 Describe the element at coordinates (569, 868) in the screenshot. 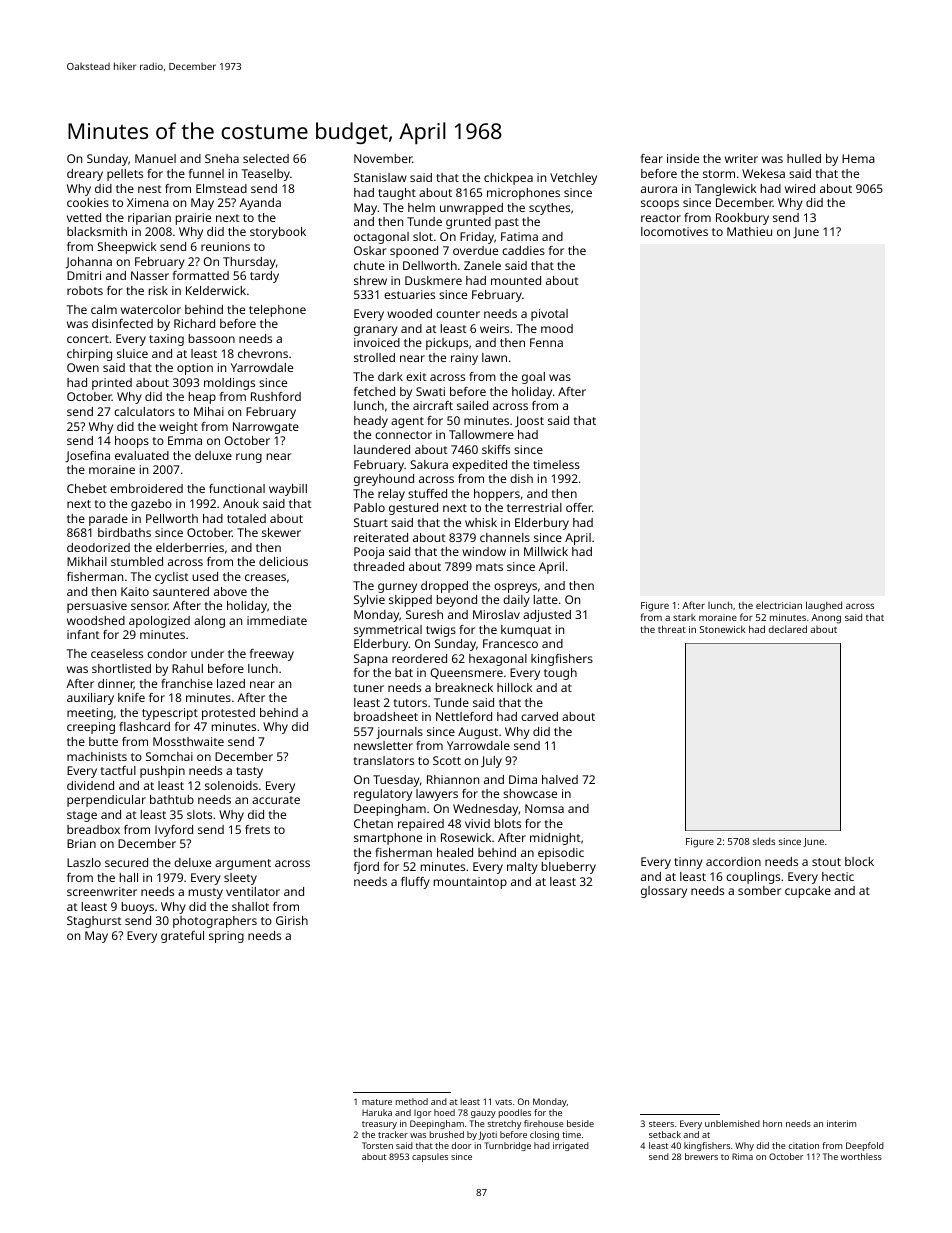

I see `blueberry` at that location.
